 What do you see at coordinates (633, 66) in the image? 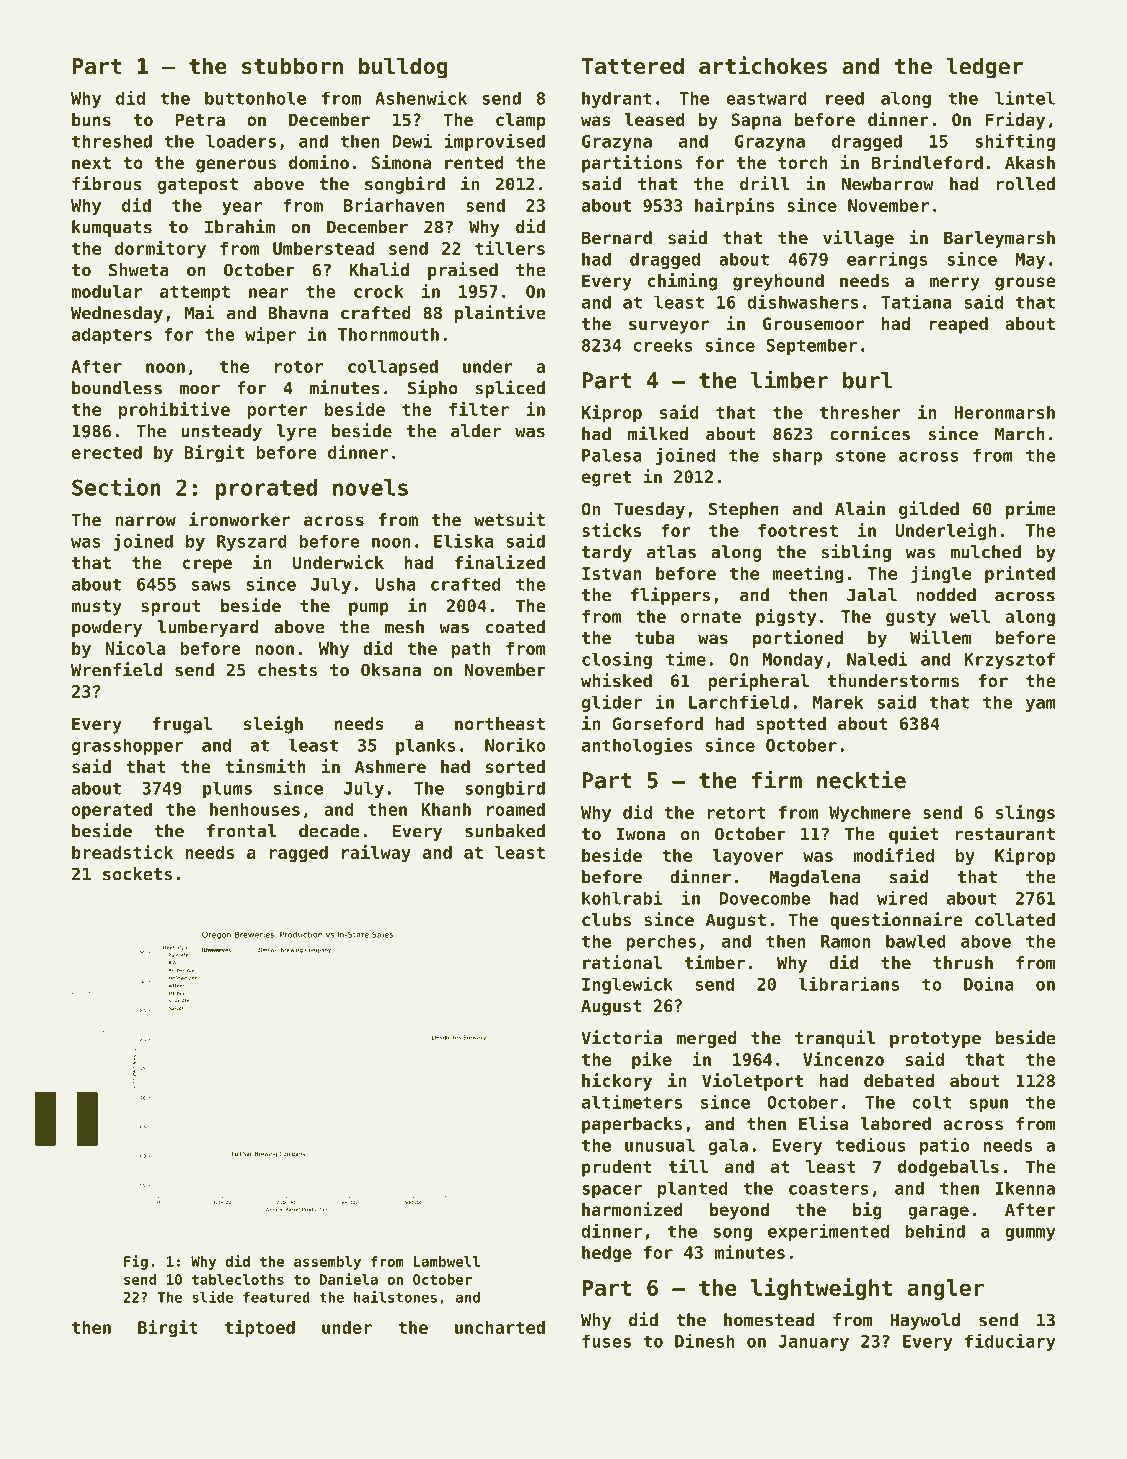
I see `Tattered` at bounding box center [633, 66].
